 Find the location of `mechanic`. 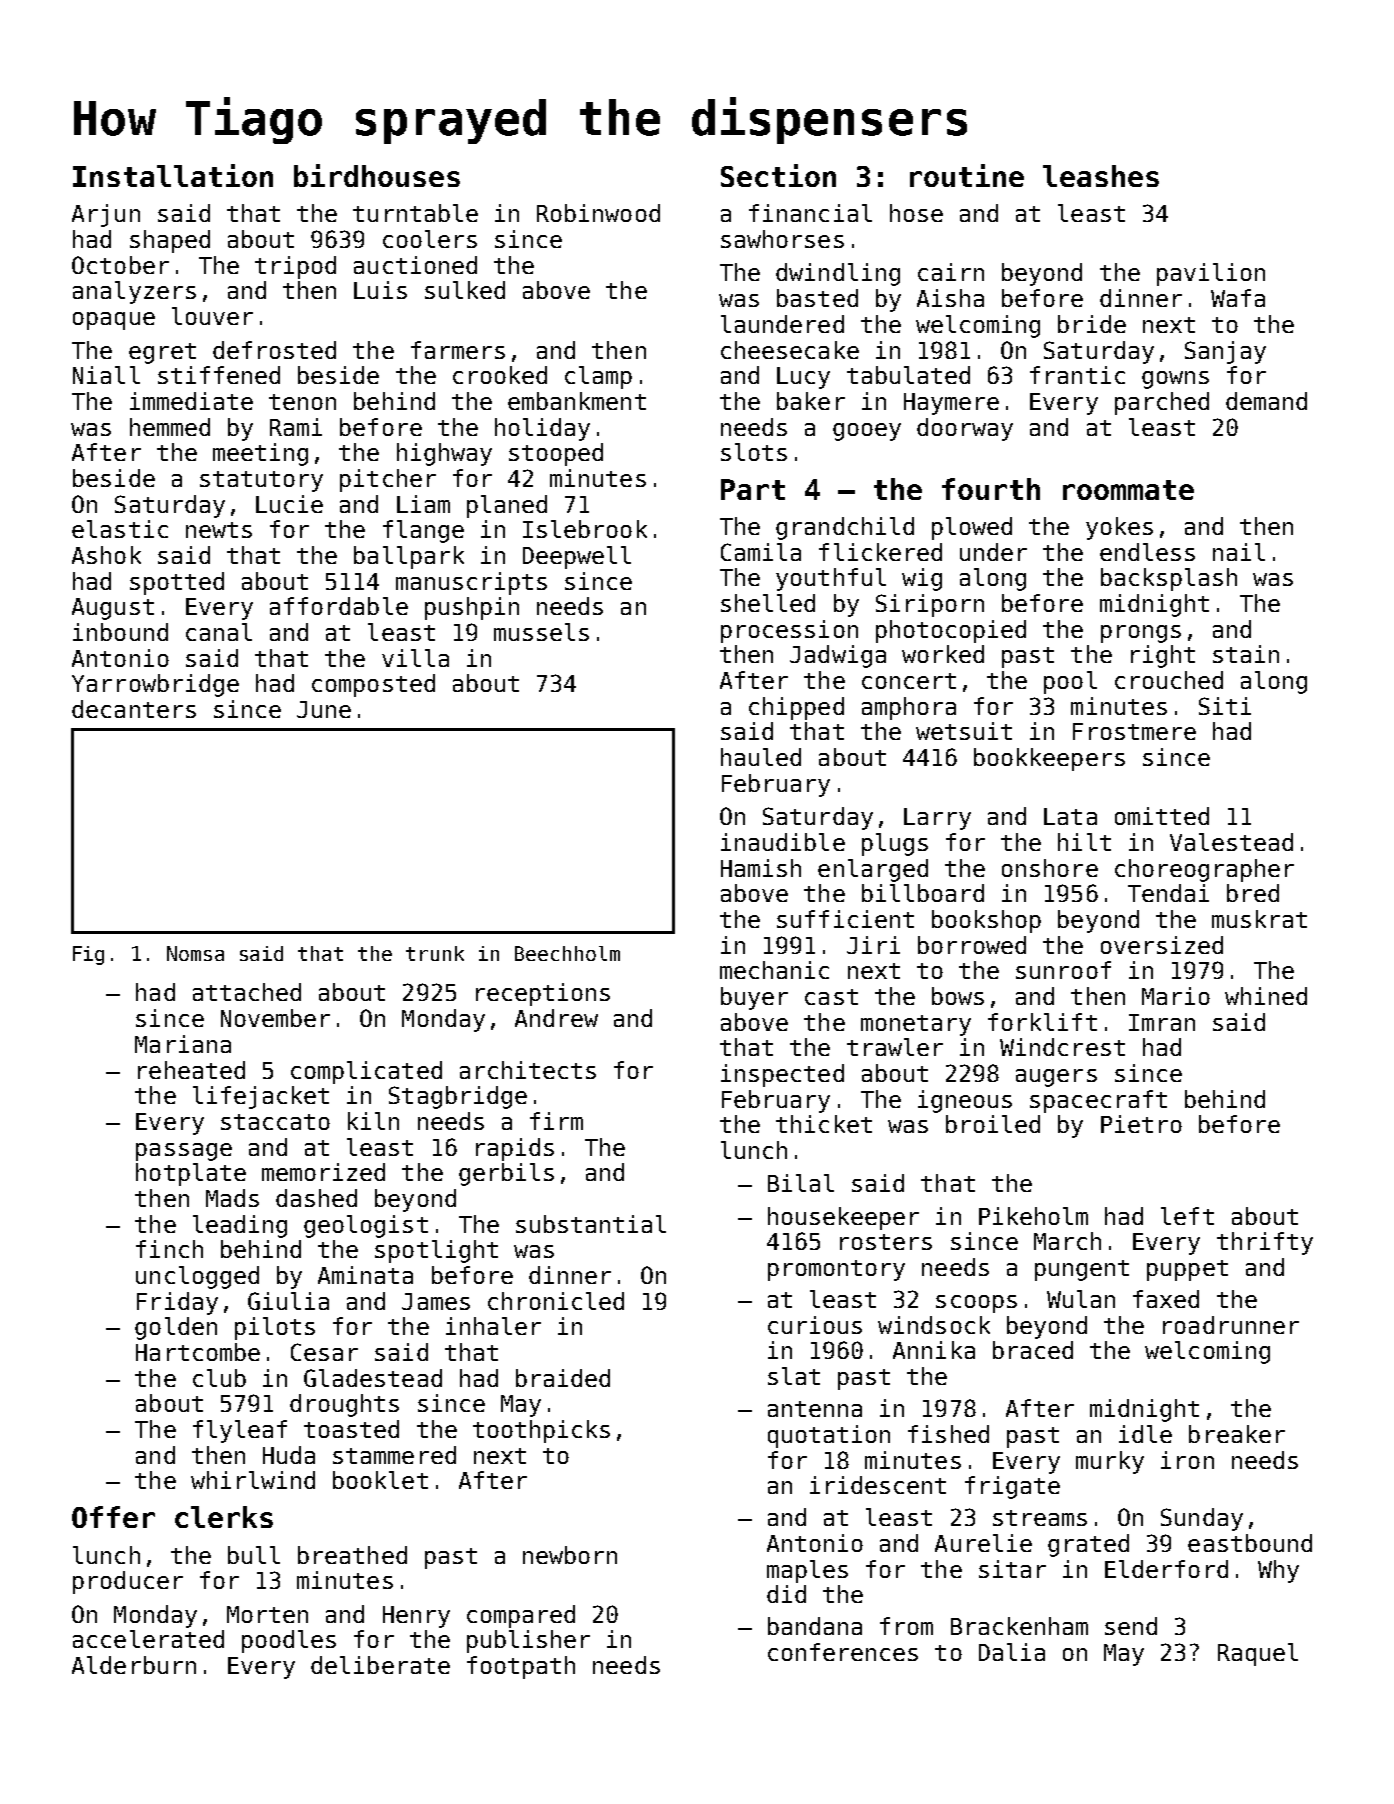

mechanic is located at coordinates (774, 970).
